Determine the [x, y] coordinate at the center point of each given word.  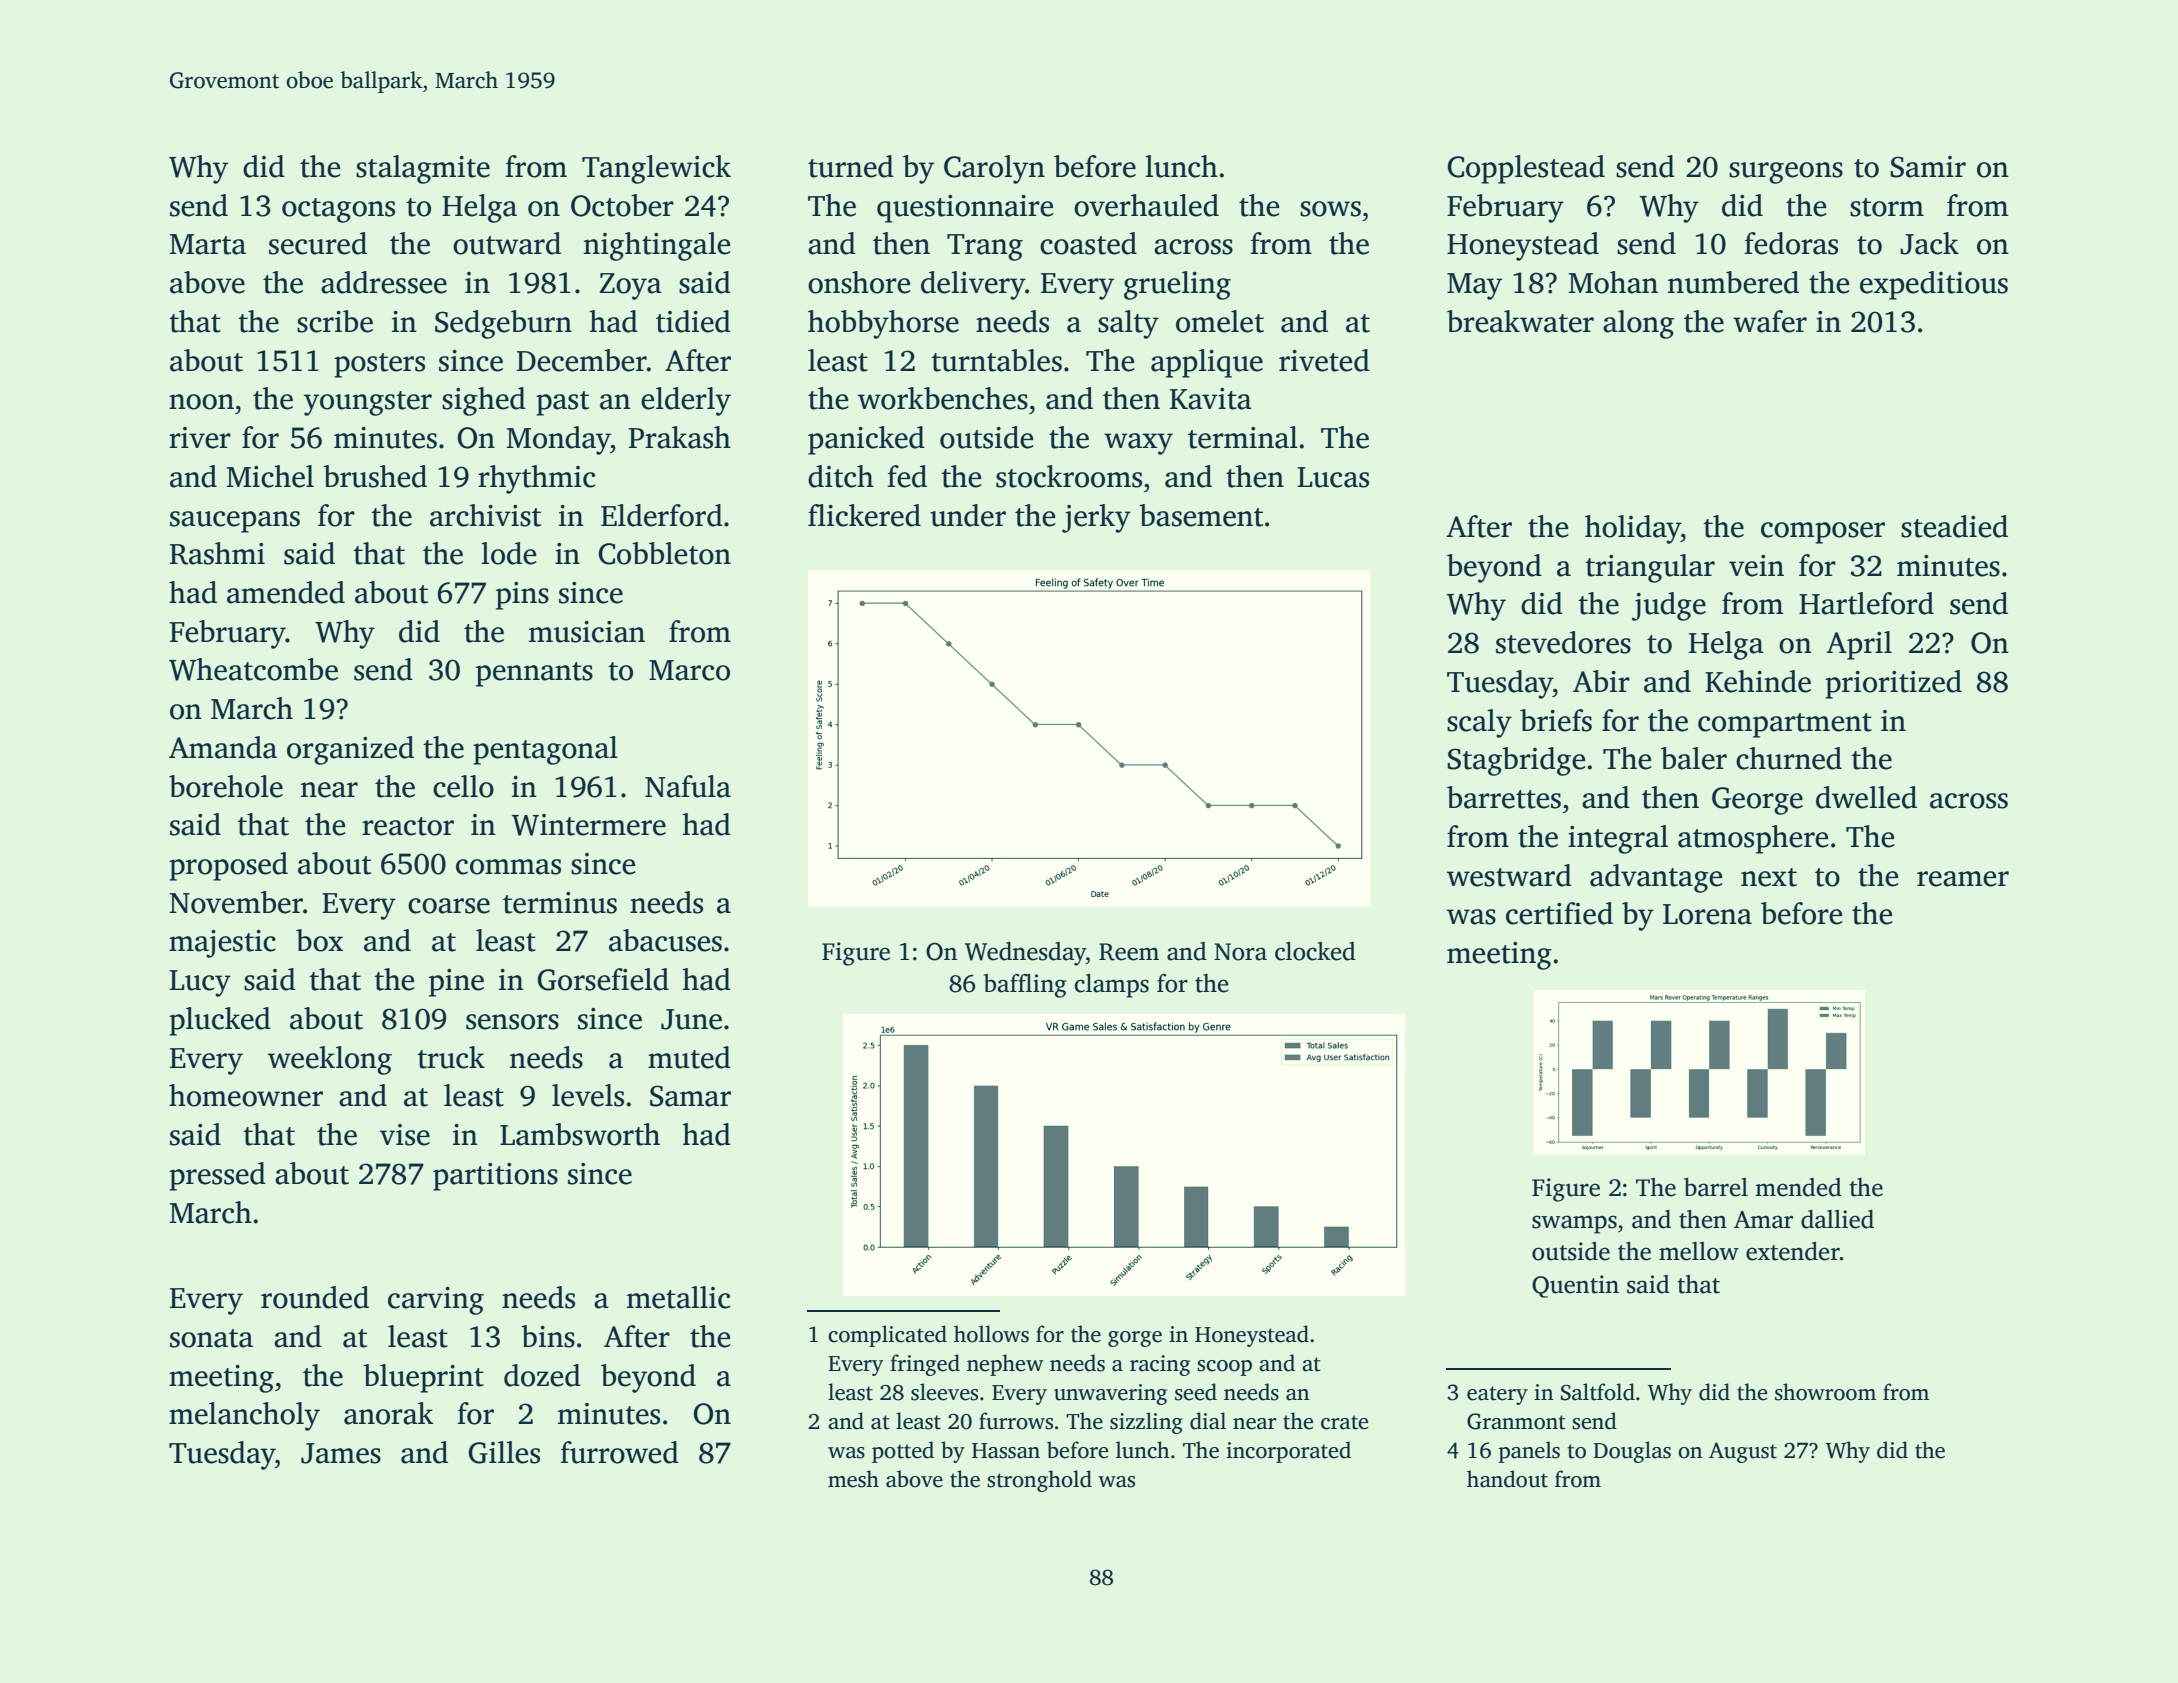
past [562, 403]
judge [1669, 606]
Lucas [1333, 477]
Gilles [504, 1452]
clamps [1112, 986]
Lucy [200, 983]
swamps [1574, 1224]
